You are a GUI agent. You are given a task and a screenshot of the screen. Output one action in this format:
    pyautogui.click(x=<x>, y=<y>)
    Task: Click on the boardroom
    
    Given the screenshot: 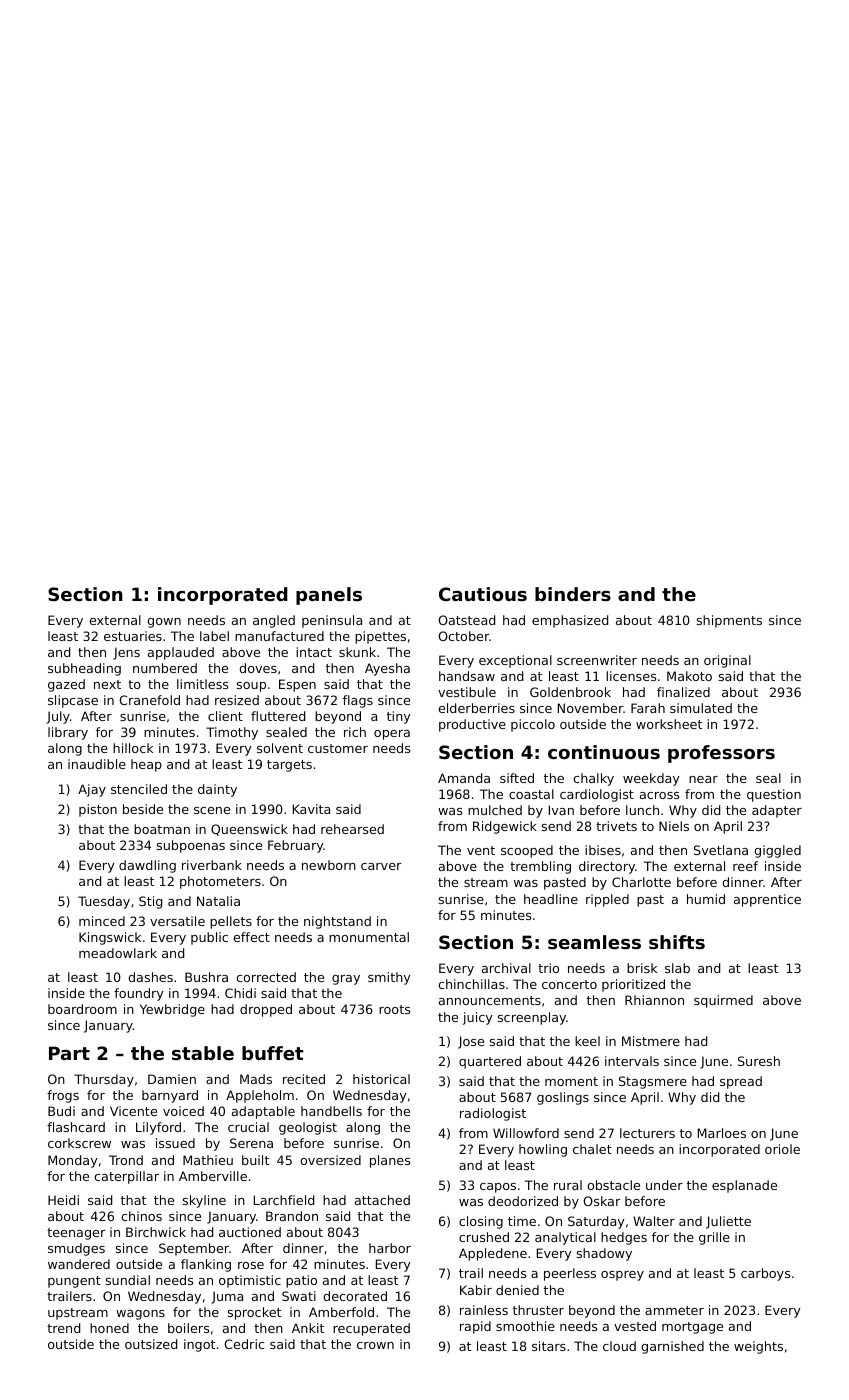 What is the action you would take?
    pyautogui.click(x=82, y=1009)
